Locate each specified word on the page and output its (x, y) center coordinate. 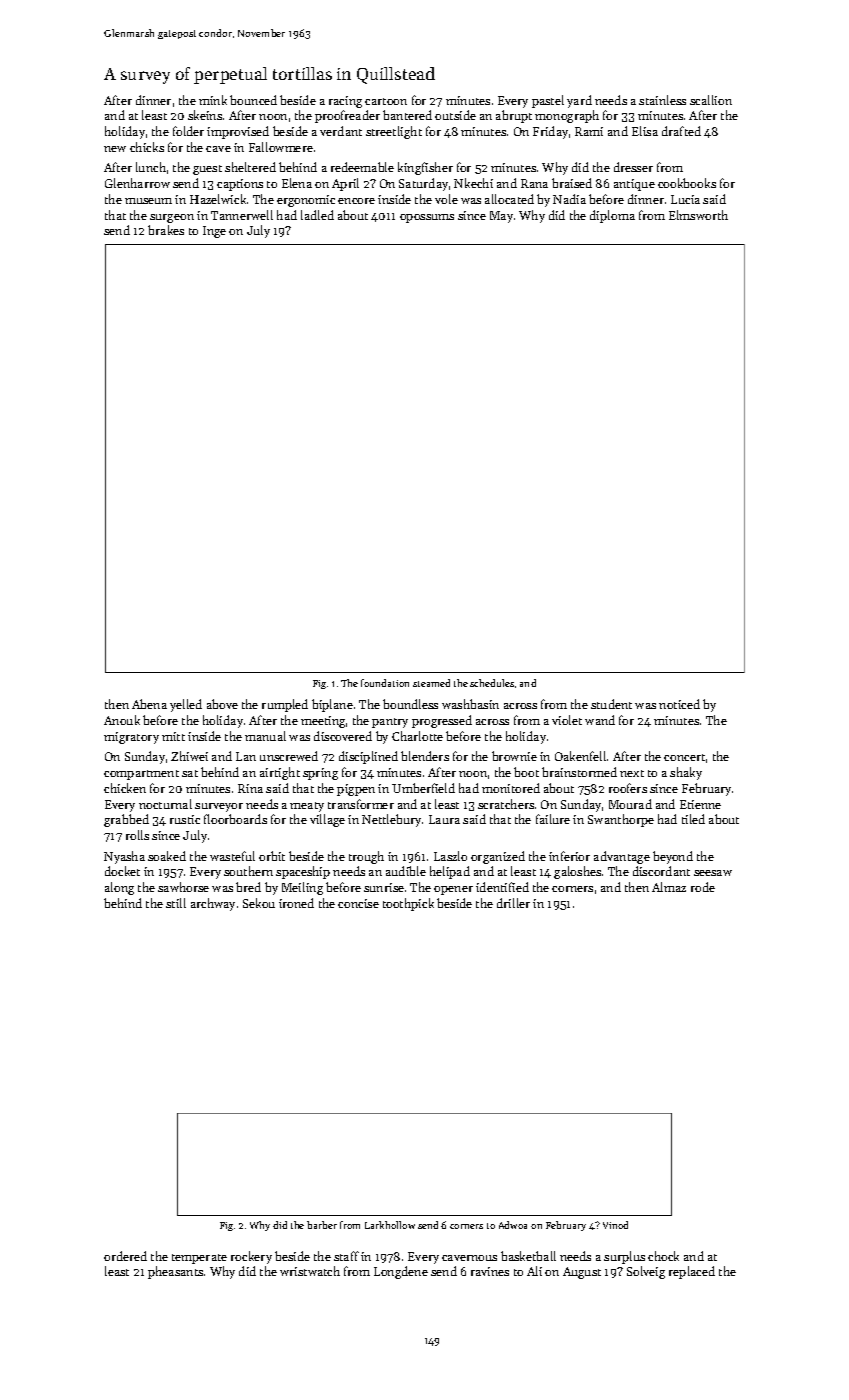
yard (579, 101)
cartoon (386, 101)
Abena (149, 704)
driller (513, 903)
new (115, 149)
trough (366, 857)
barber (322, 1225)
